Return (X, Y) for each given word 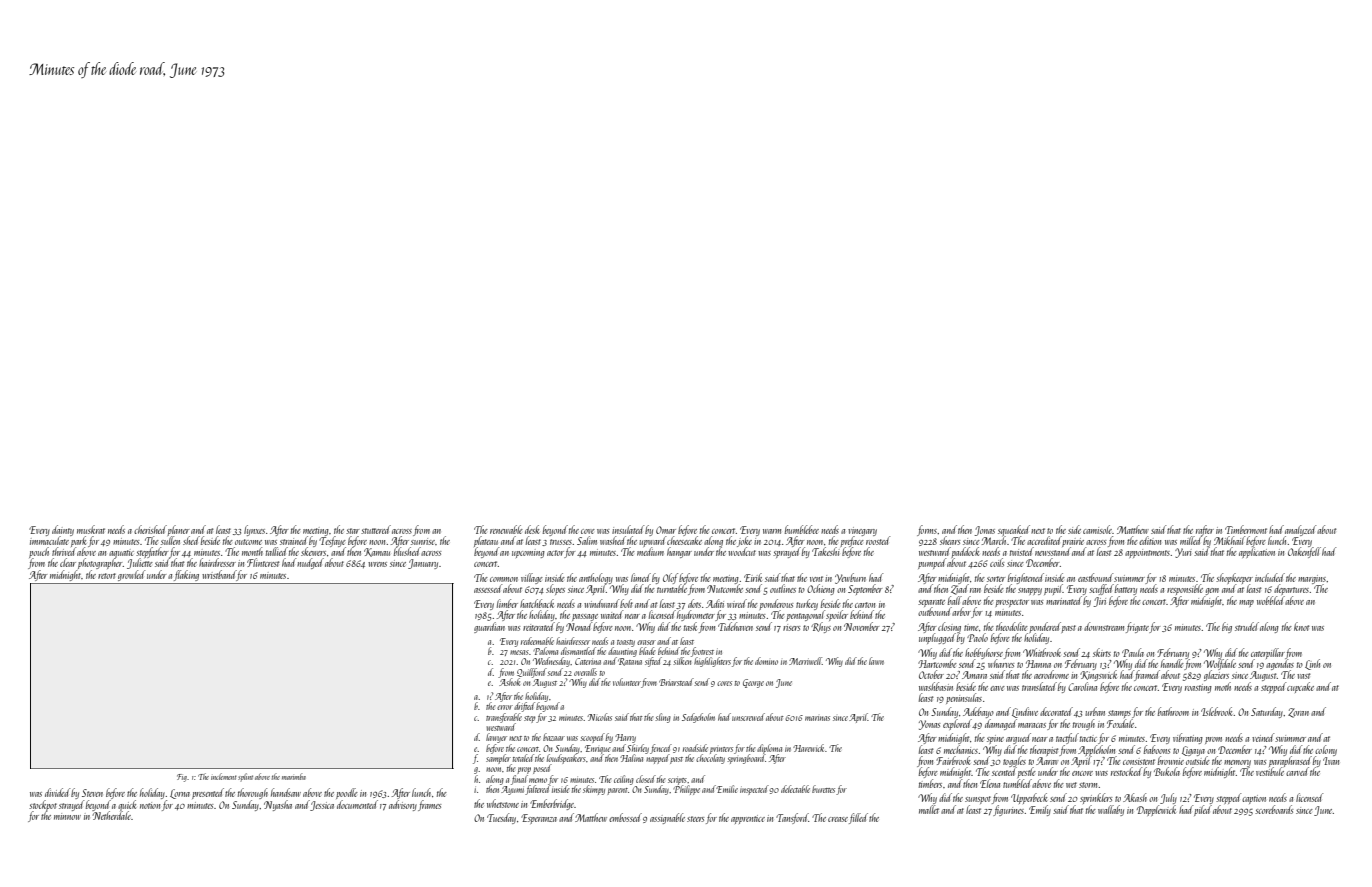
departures (1291, 590)
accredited (1044, 540)
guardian (489, 627)
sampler (499, 759)
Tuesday (501, 818)
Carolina (1082, 686)
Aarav (1047, 761)
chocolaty (710, 759)
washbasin (936, 686)
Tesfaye (332, 541)
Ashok (509, 682)
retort (107, 576)
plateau (486, 542)
